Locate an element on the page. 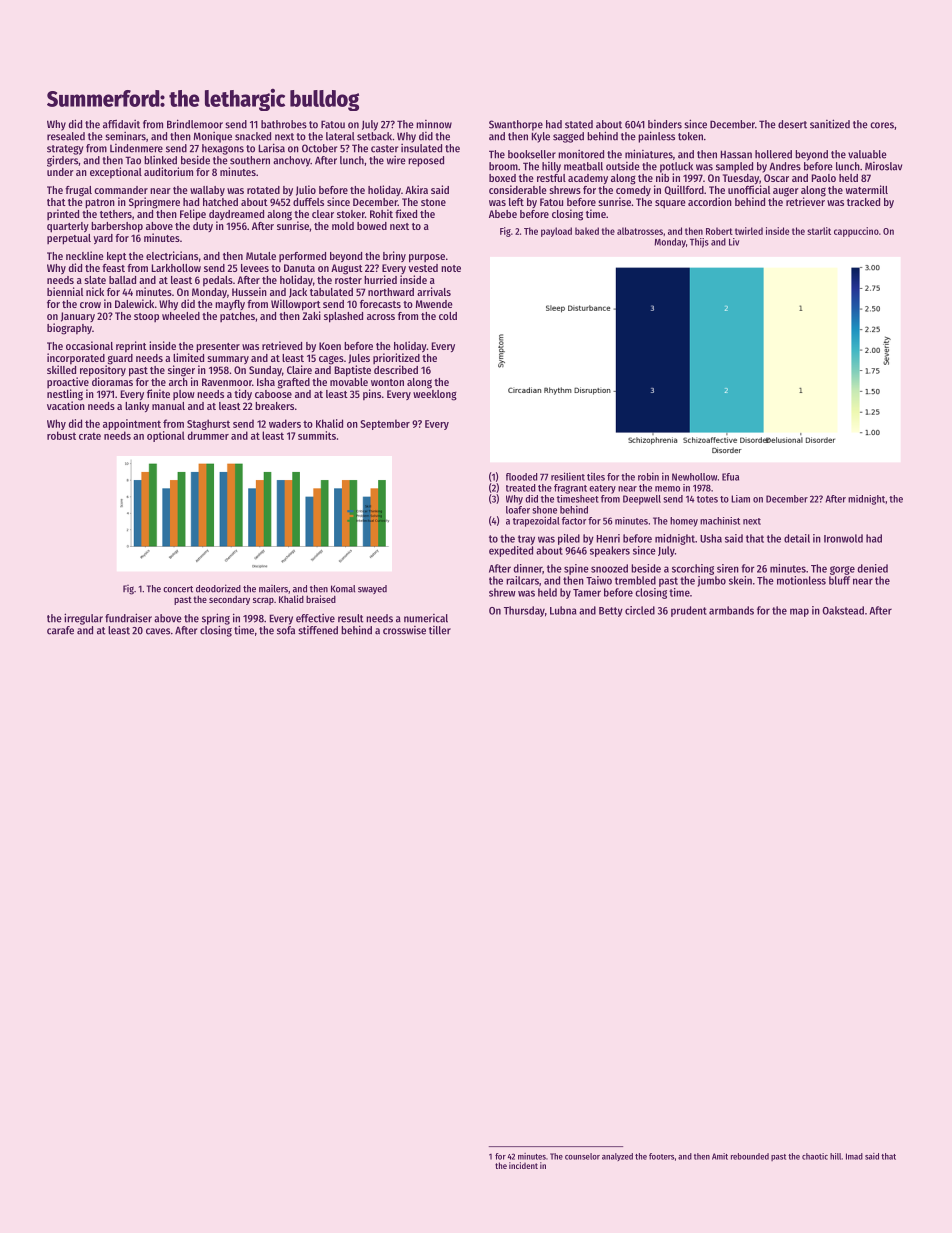 Image resolution: width=952 pixels, height=1233 pixels. armbands is located at coordinates (731, 610).
